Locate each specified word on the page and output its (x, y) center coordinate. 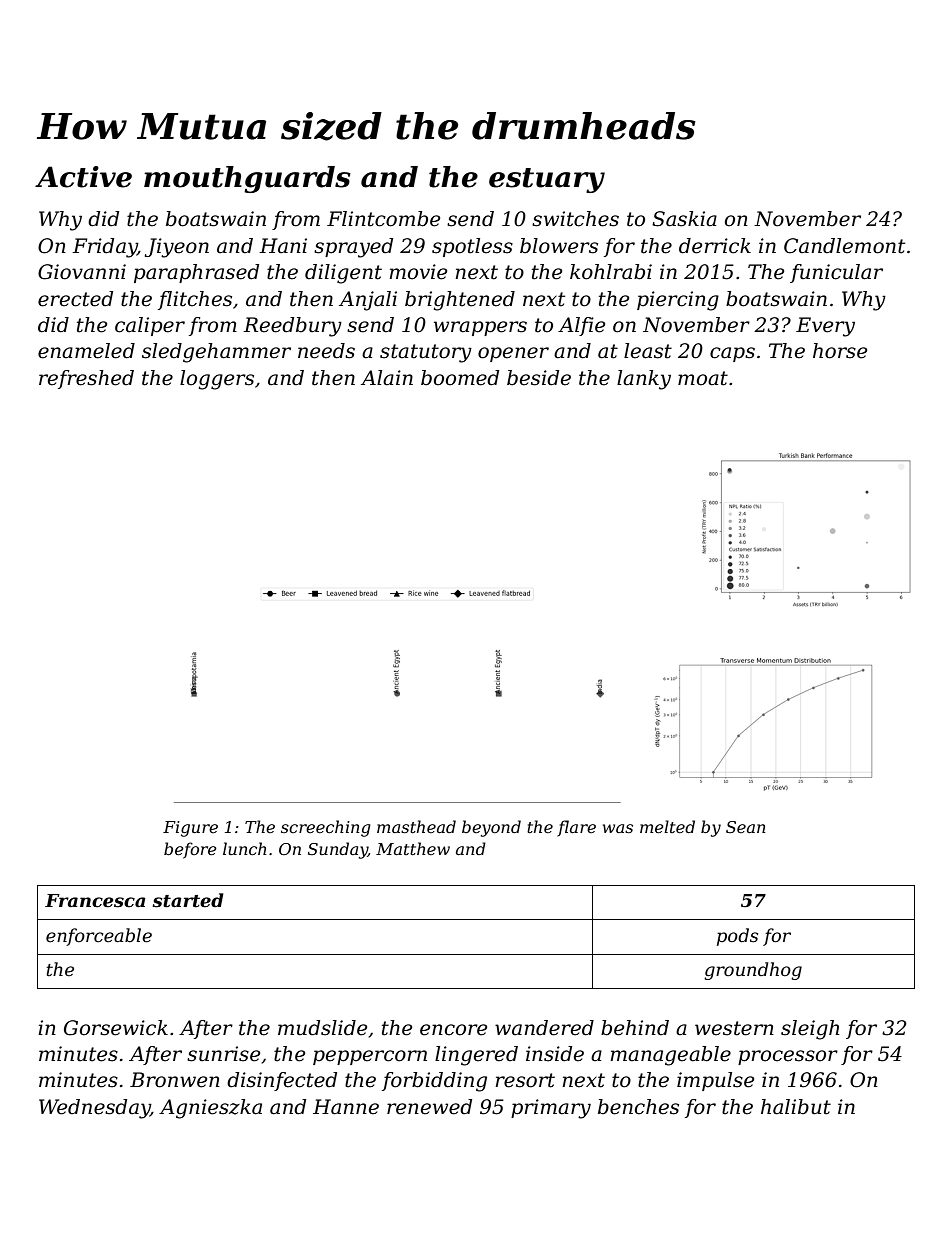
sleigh (810, 1030)
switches (575, 219)
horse (840, 351)
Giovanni (82, 272)
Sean (746, 827)
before (190, 850)
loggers (217, 380)
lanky (644, 380)
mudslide (322, 1028)
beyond (491, 828)
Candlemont (844, 246)
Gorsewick (116, 1028)
